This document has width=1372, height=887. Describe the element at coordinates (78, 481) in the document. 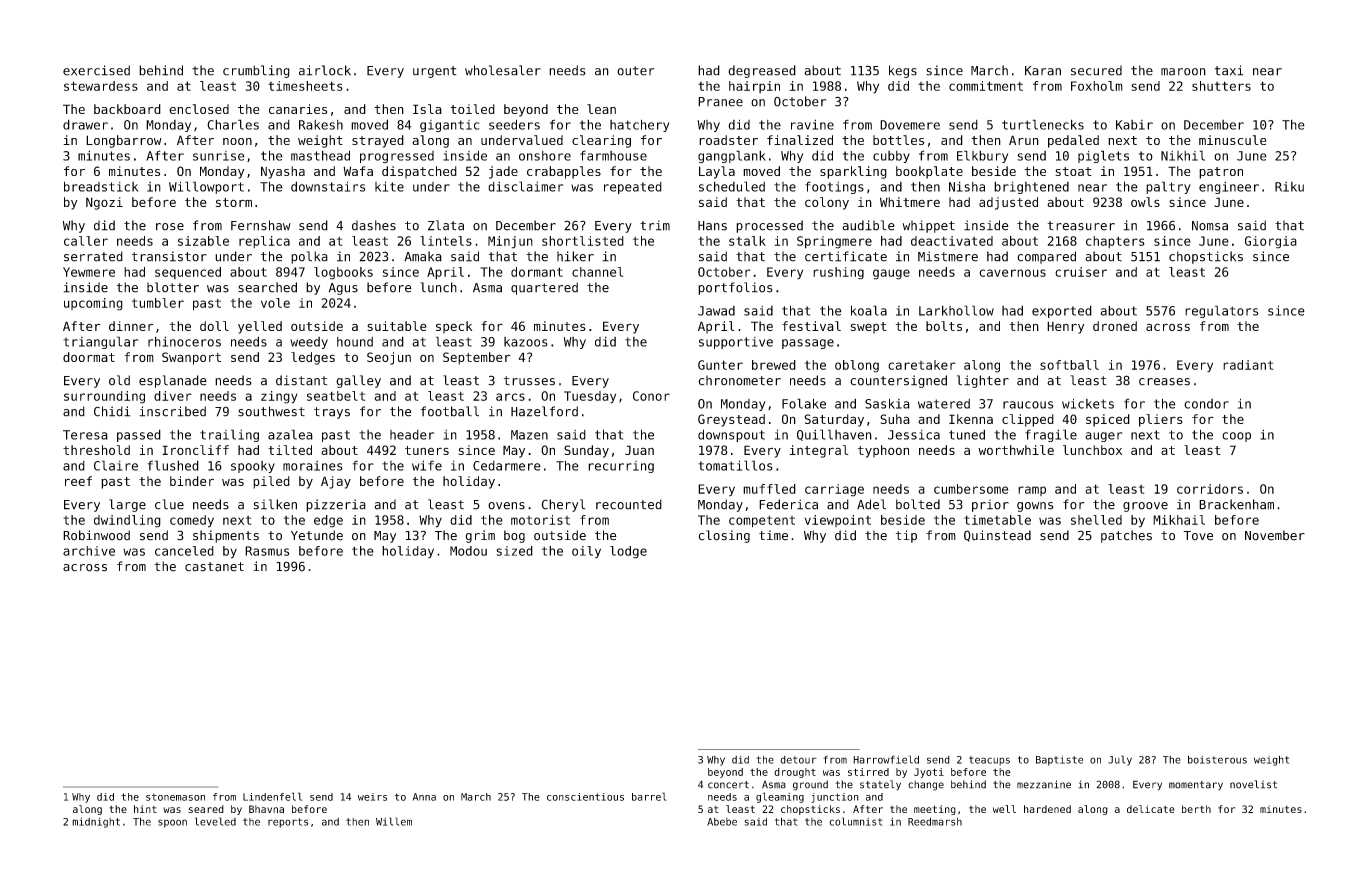

I see `reef` at that location.
